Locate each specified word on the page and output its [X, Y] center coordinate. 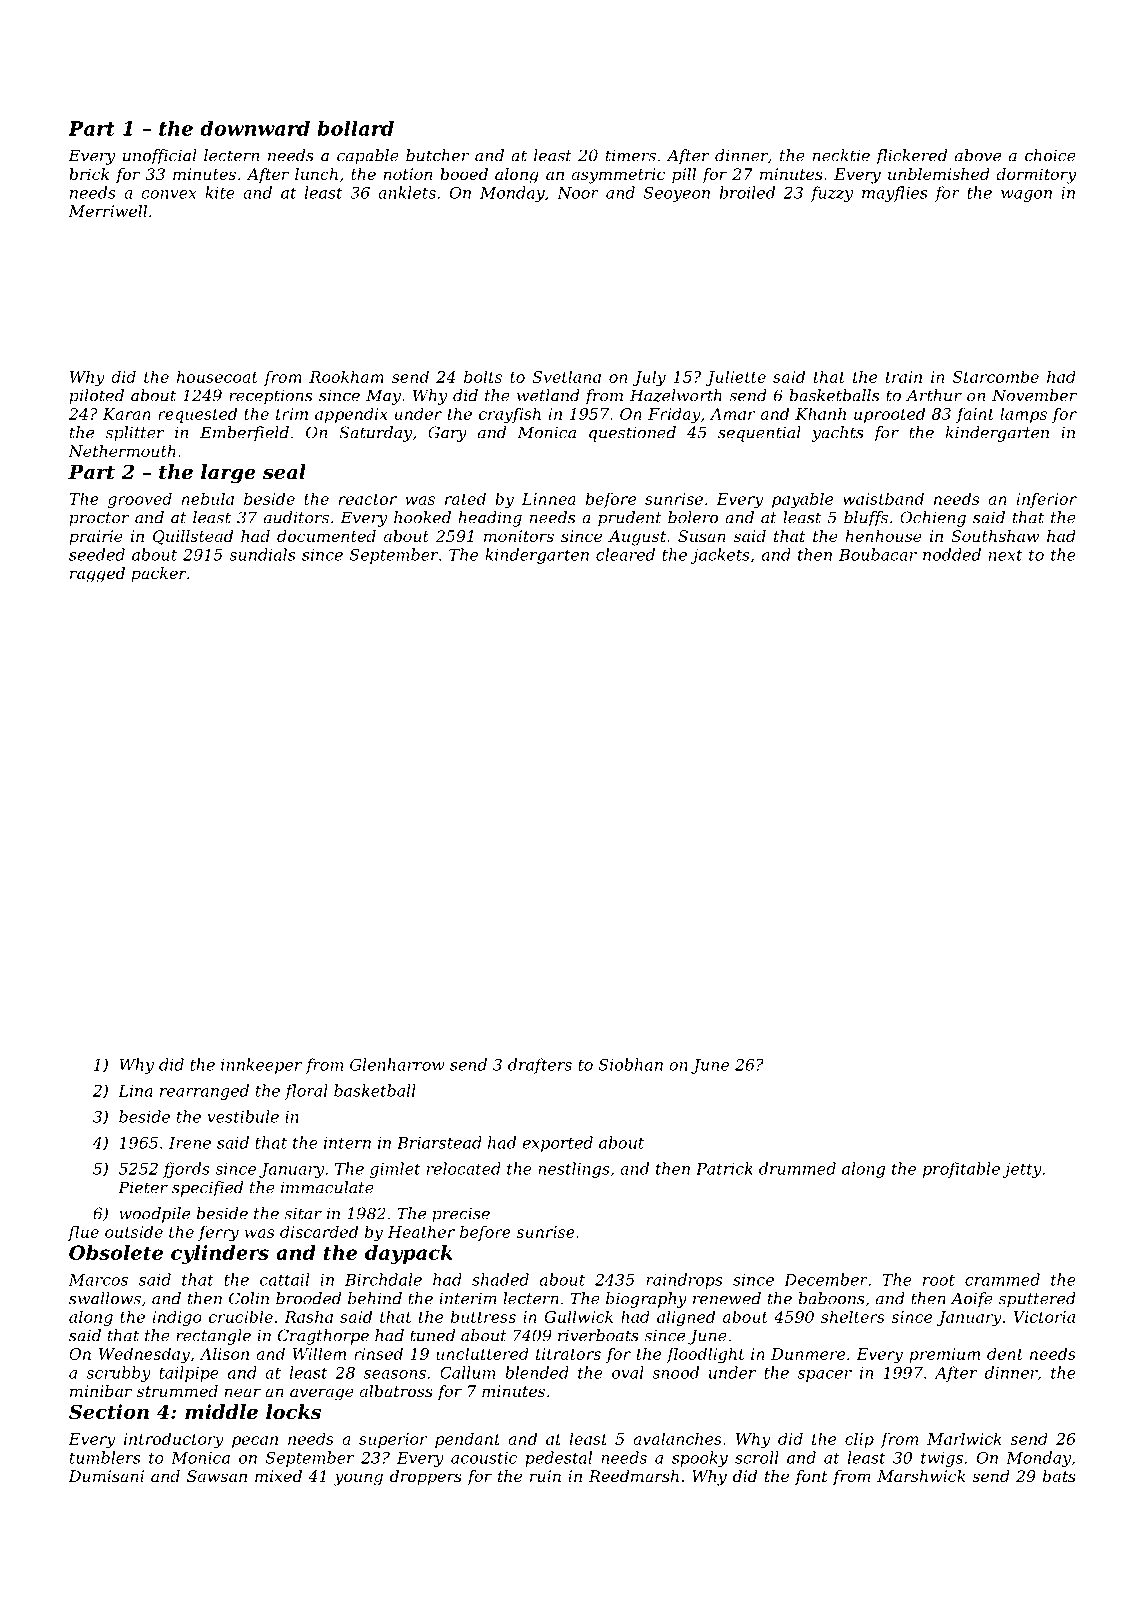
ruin [545, 1476]
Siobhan [631, 1064]
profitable [961, 1170]
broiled [747, 192]
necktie [841, 155]
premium [944, 1355]
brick [89, 174]
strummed [177, 1391]
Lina [135, 1091]
